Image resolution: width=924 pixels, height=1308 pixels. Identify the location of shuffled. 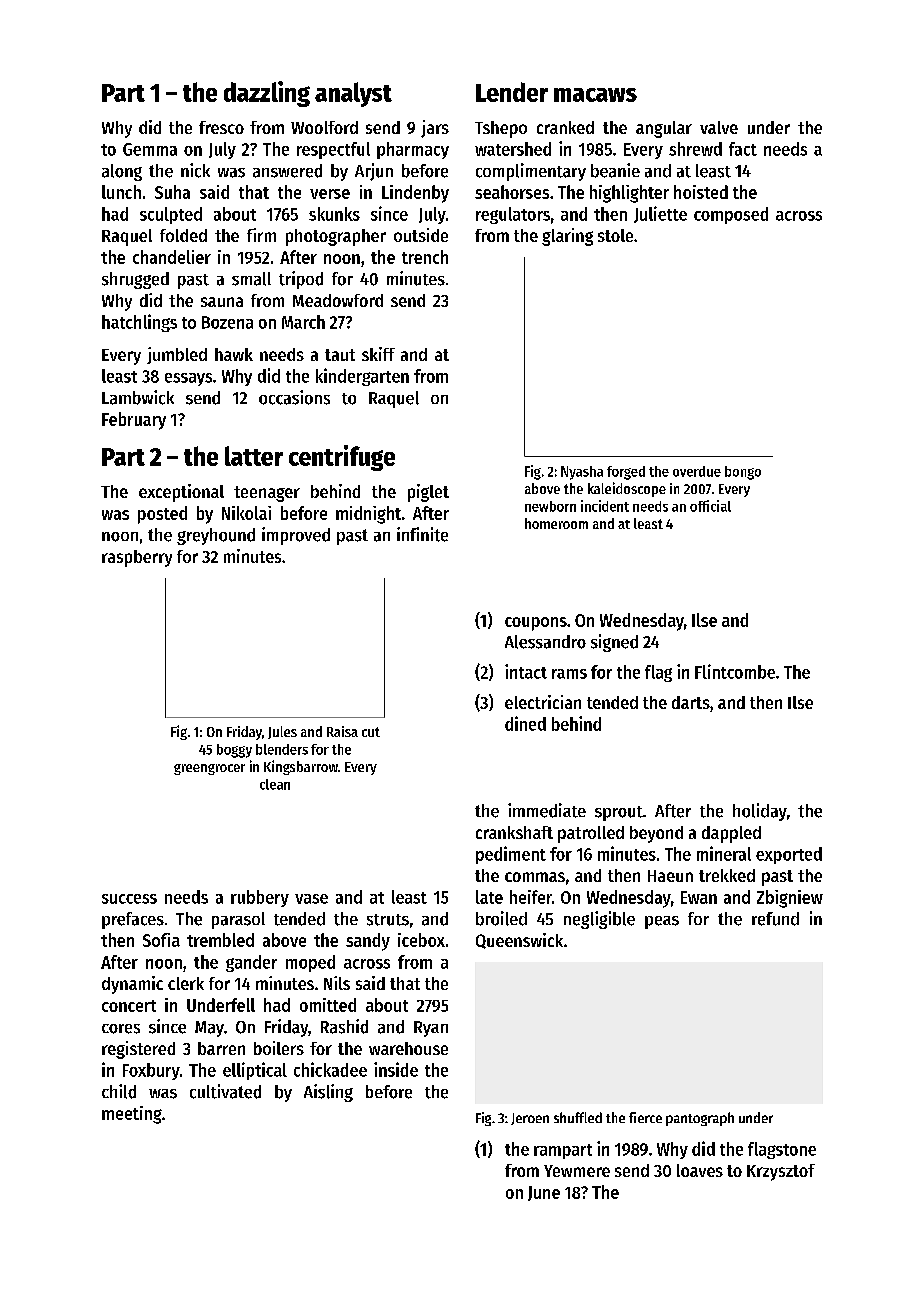
(578, 1117).
